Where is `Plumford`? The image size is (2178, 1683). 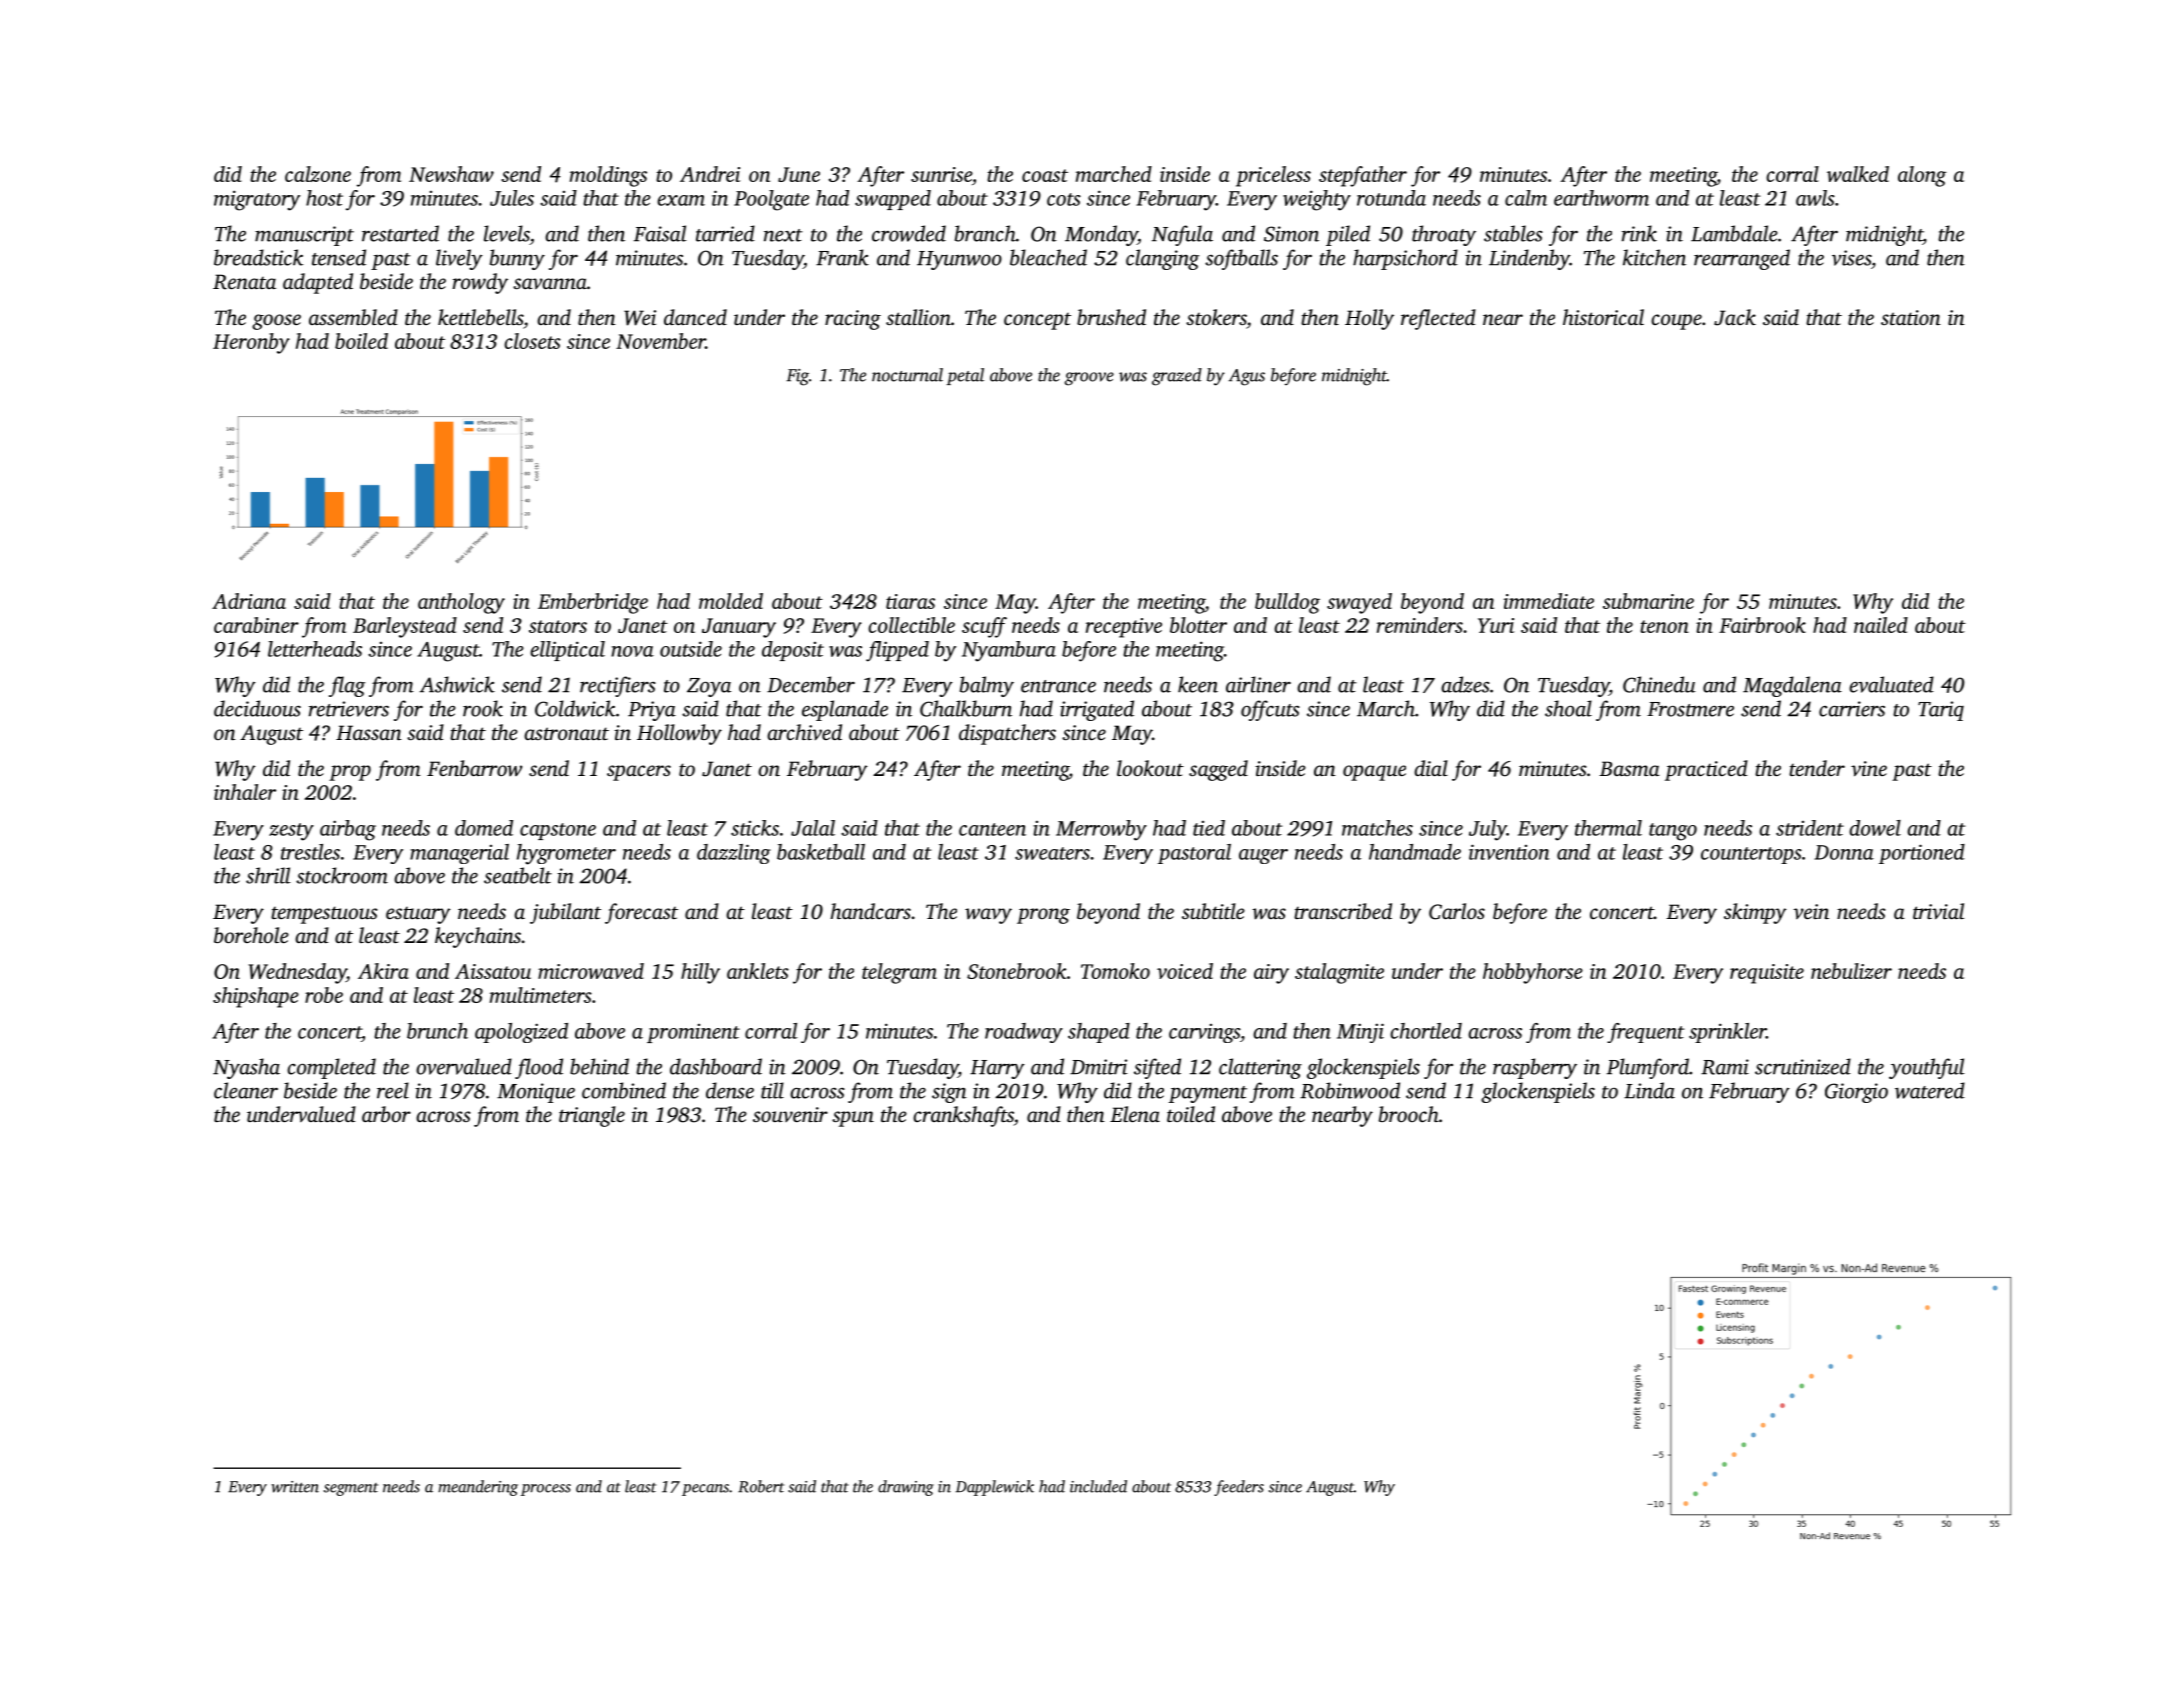 Plumford is located at coordinates (1648, 1068).
